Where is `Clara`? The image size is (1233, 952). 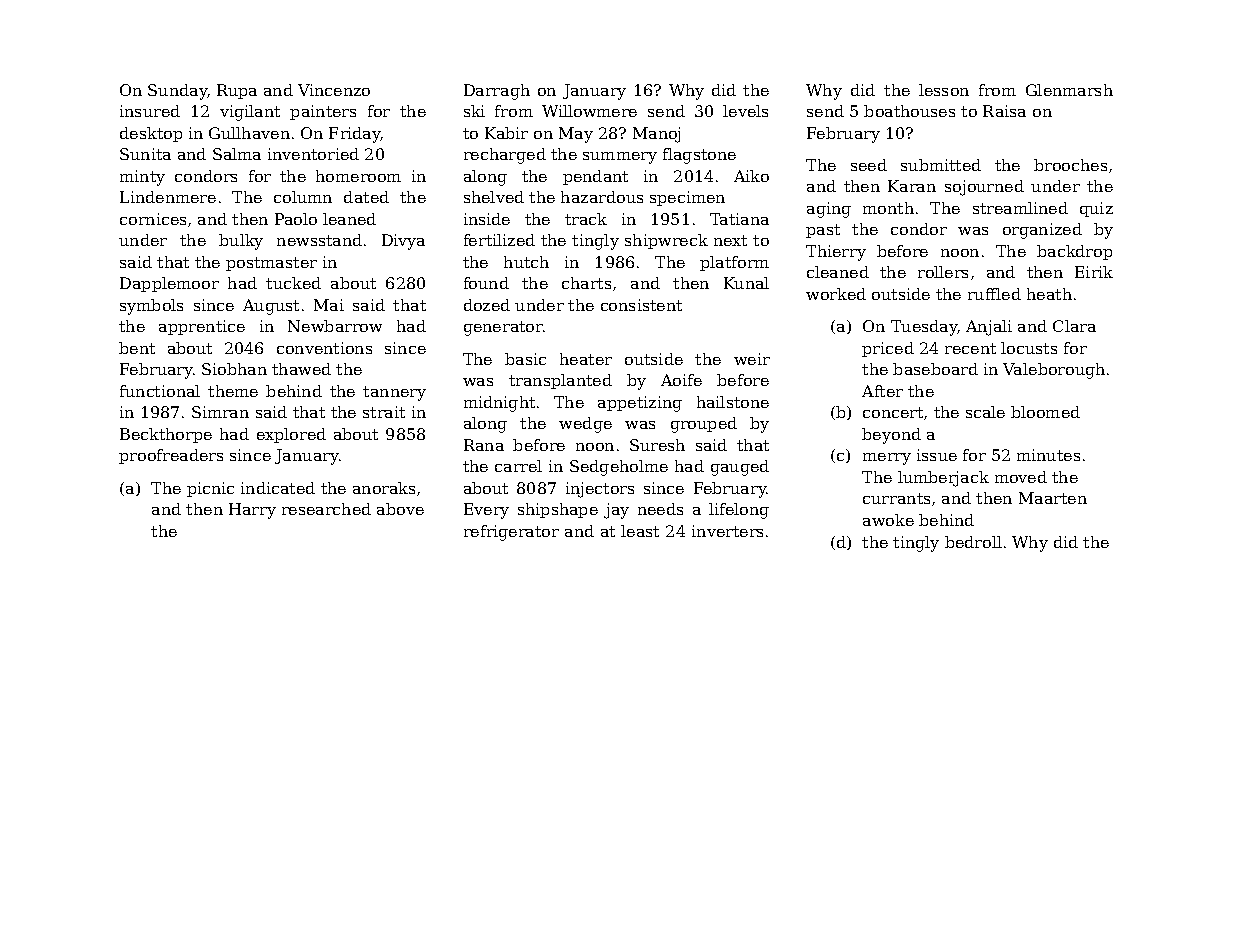 Clara is located at coordinates (1074, 326).
